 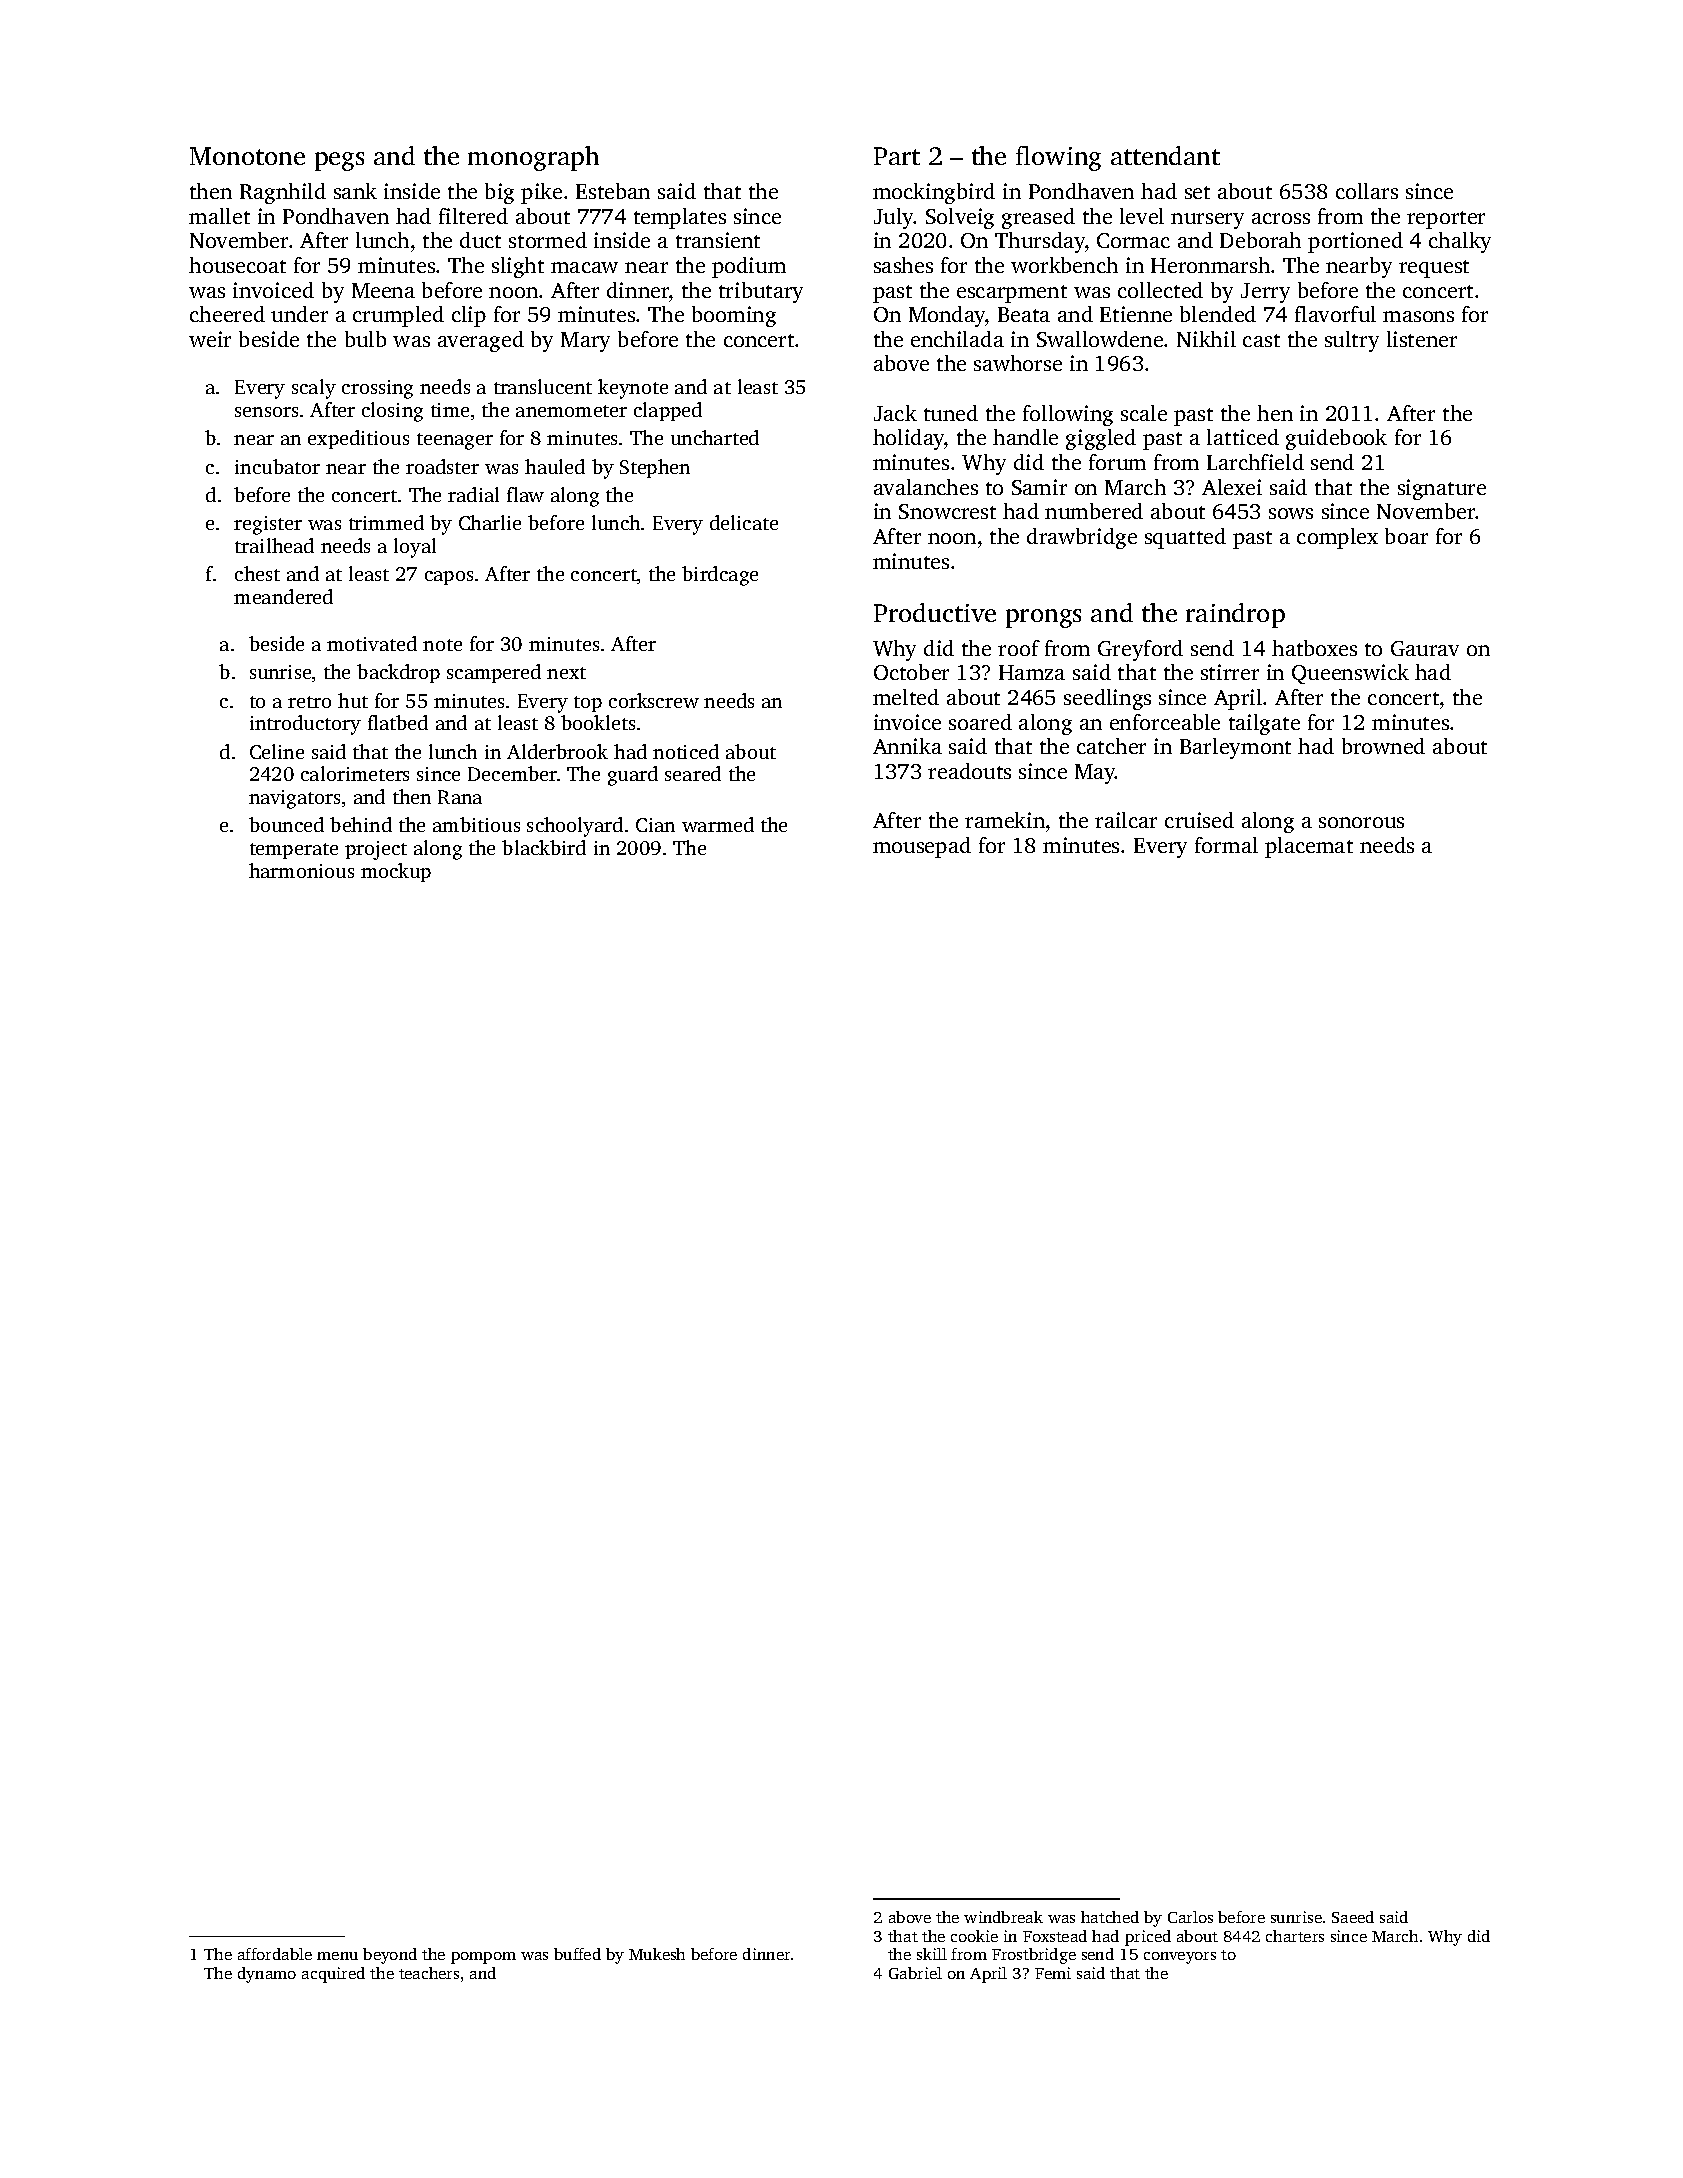 I want to click on mockup, so click(x=396, y=872).
